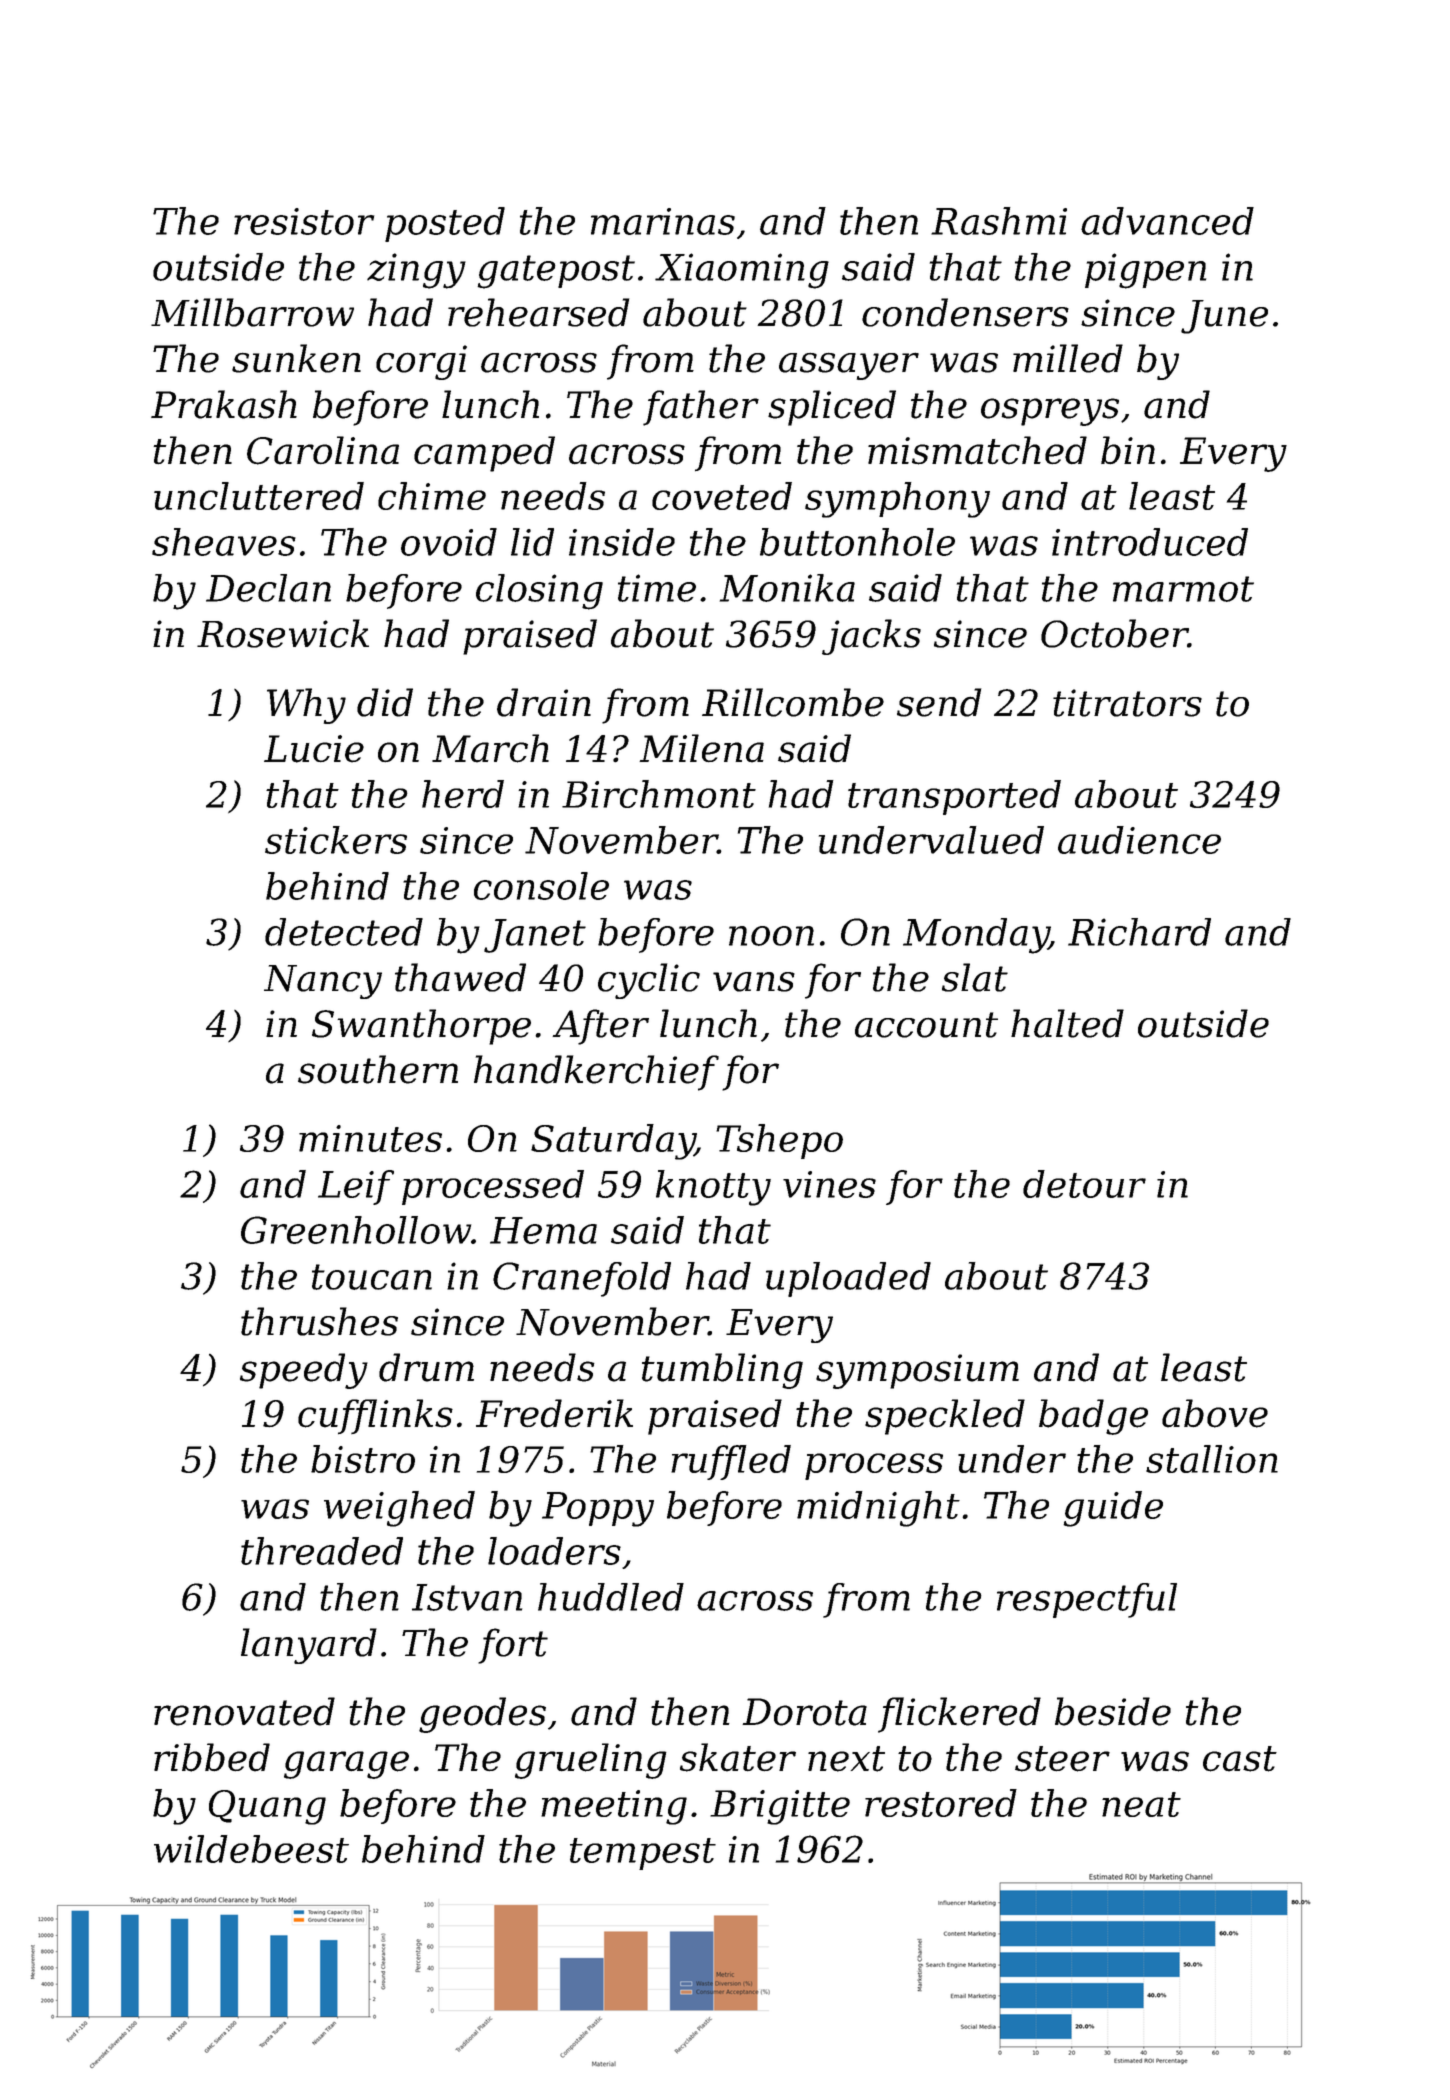 This screenshot has width=1450, height=2100. I want to click on gatepost, so click(556, 272).
